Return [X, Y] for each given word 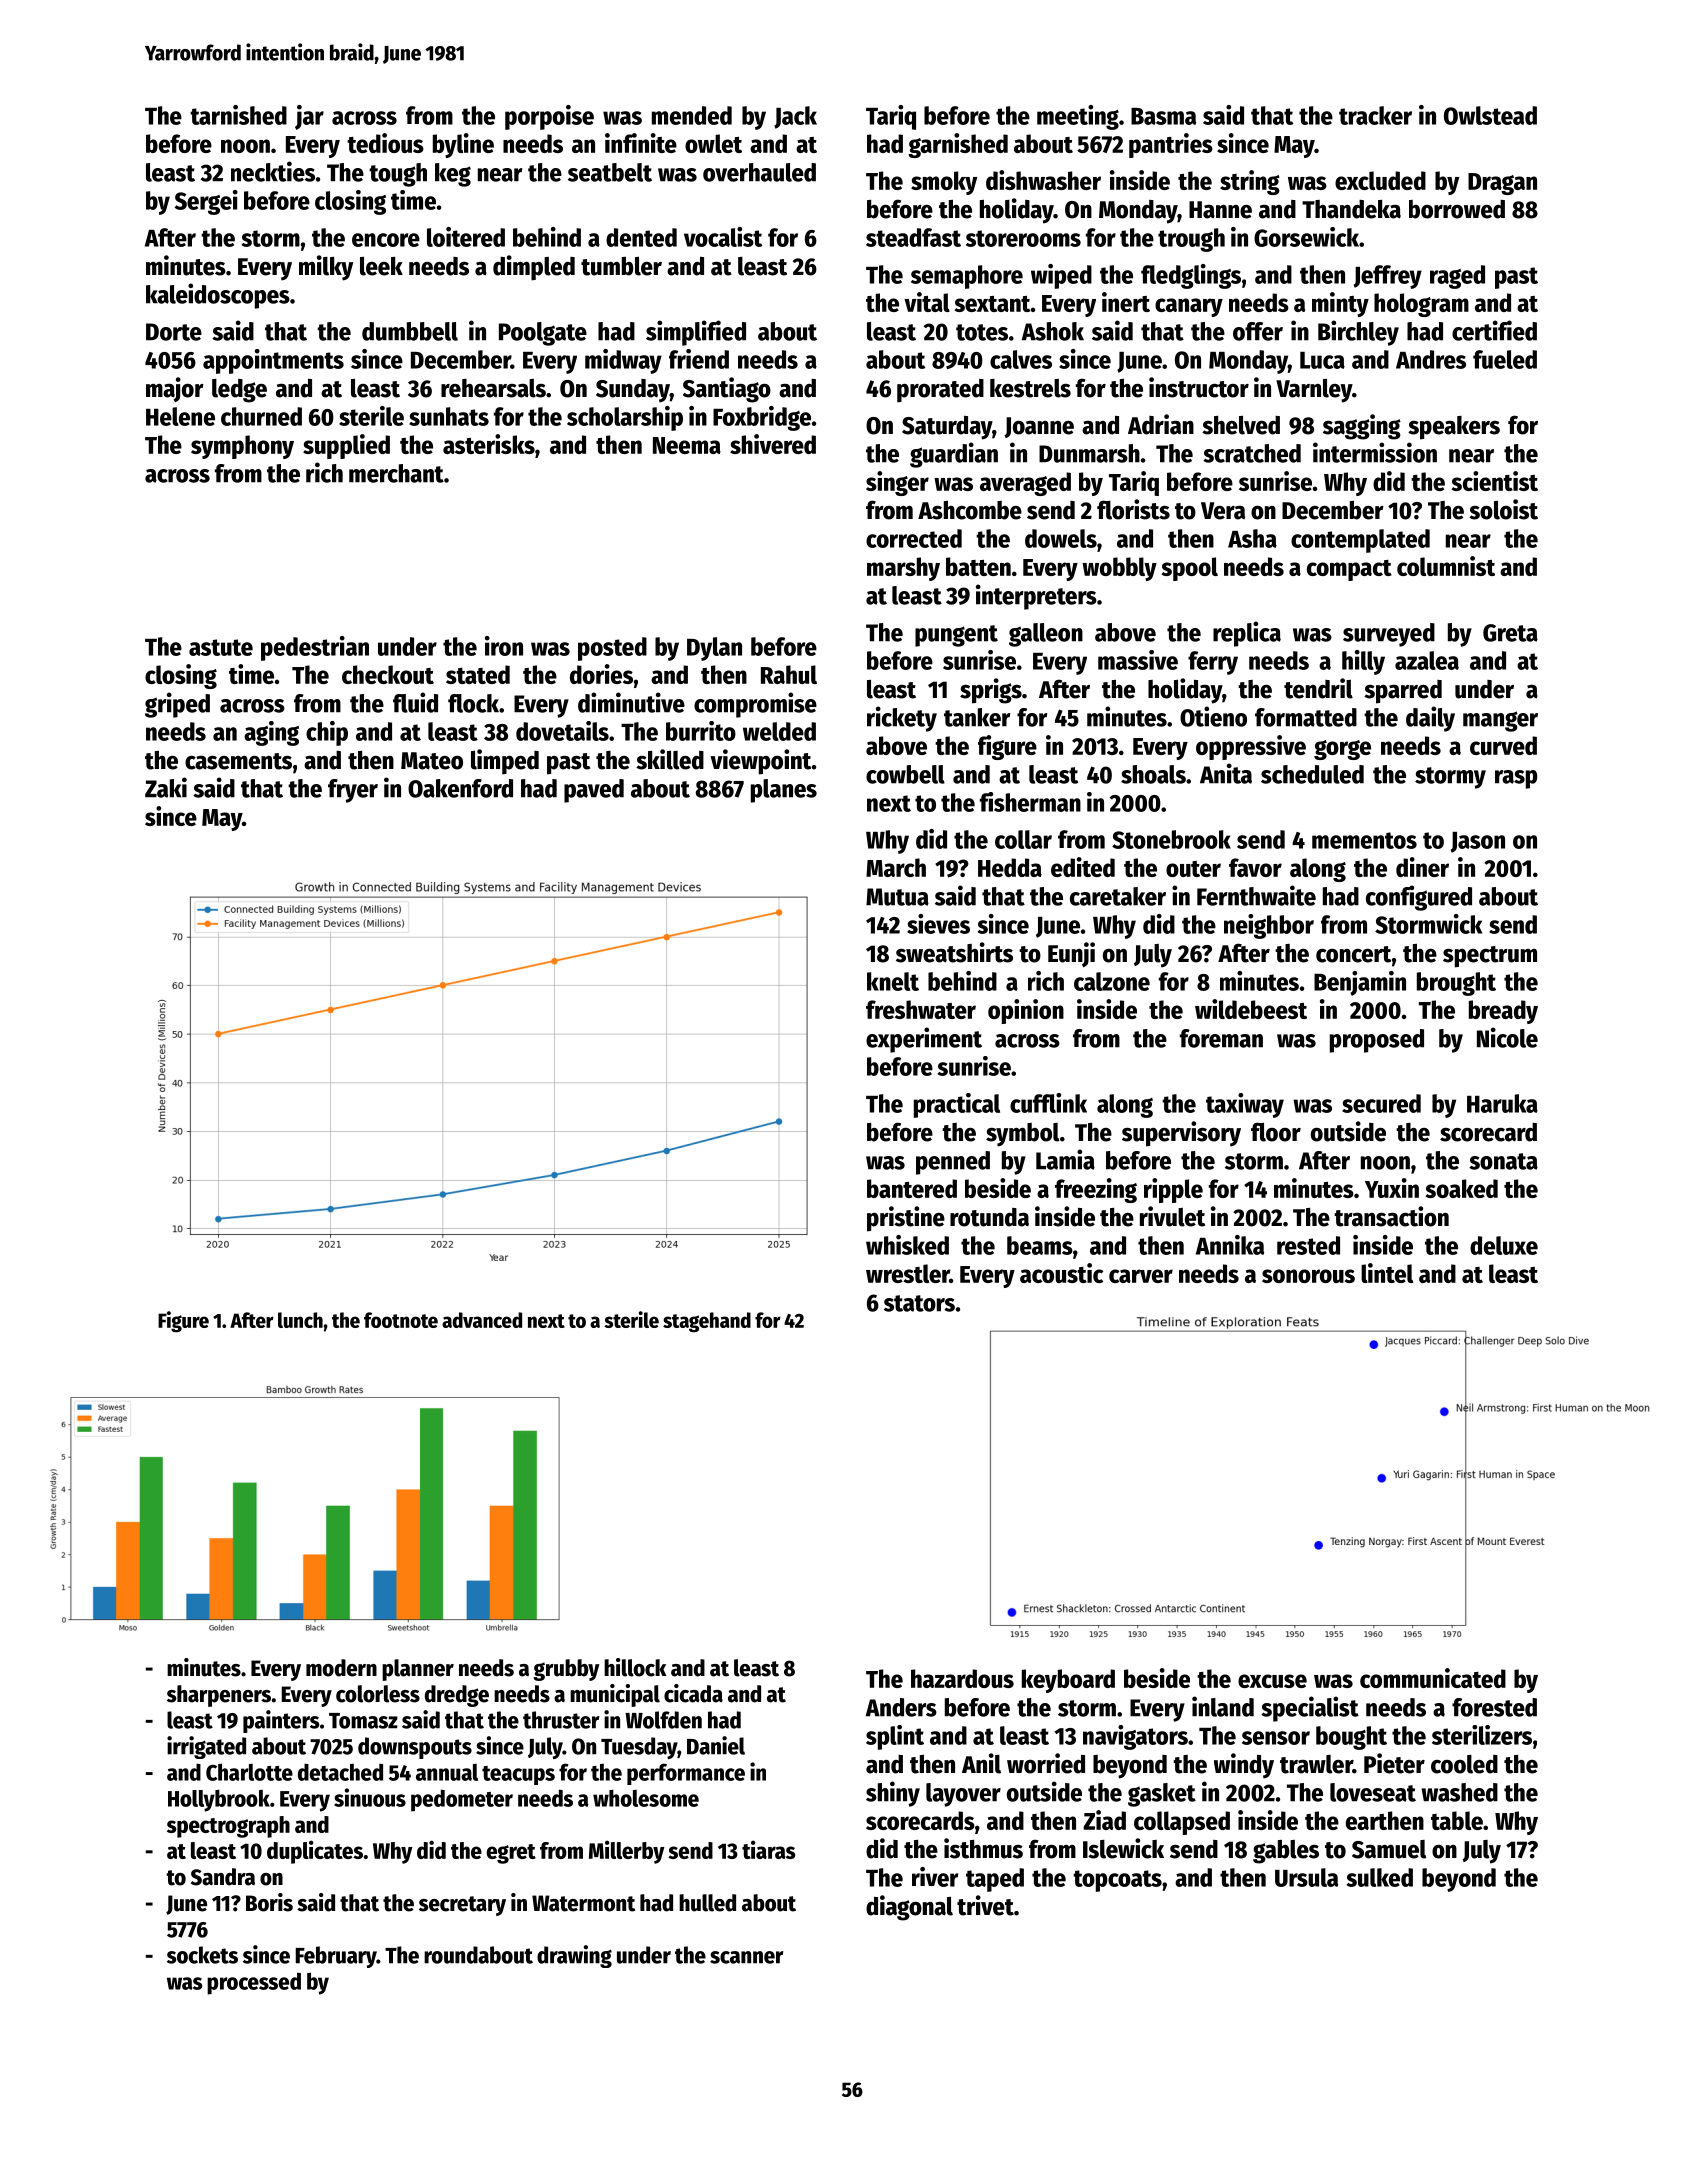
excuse [1272, 1681]
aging [271, 733]
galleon [1046, 635]
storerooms [1023, 238]
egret [511, 1854]
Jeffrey [1388, 277]
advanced [482, 1320]
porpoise [549, 117]
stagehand [707, 1322]
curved [1503, 745]
